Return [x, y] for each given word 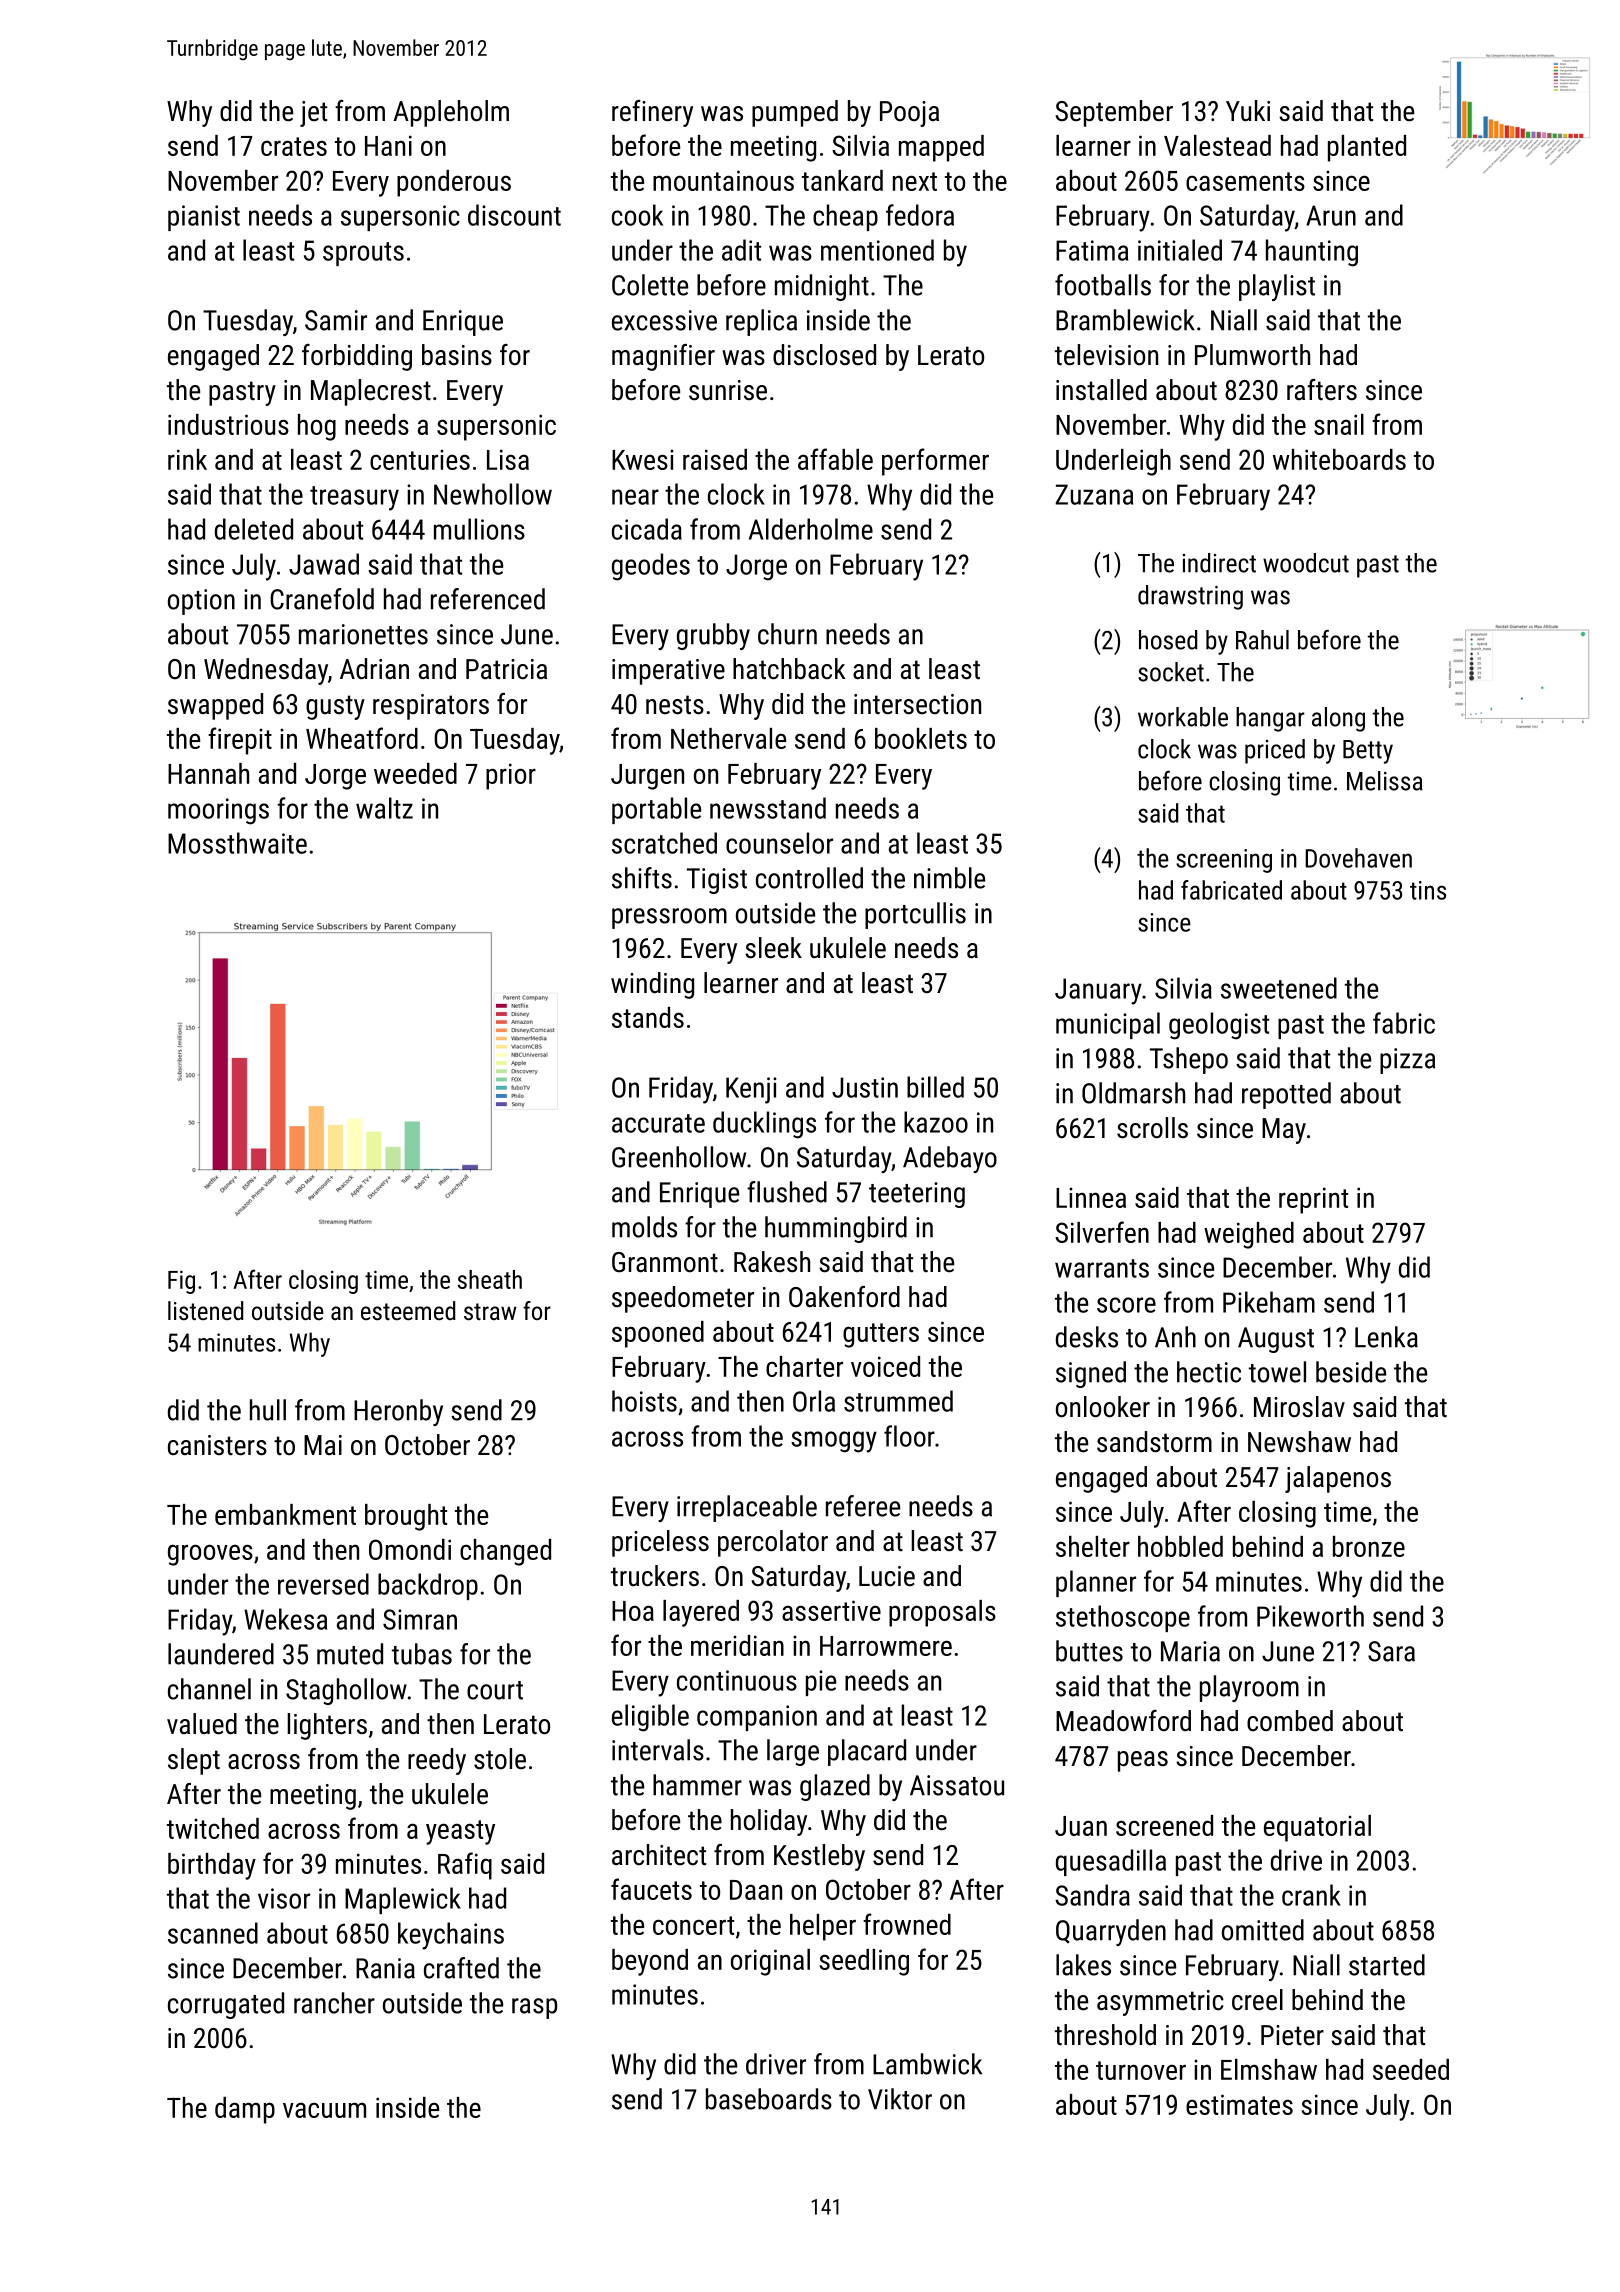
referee [863, 1506]
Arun [1331, 215]
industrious [228, 424]
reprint [1313, 1200]
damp [245, 2110]
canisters [217, 1445]
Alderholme [811, 529]
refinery [652, 113]
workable [1183, 717]
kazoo [936, 1122]
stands [648, 1017]
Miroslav [1299, 1407]
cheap [845, 217]
